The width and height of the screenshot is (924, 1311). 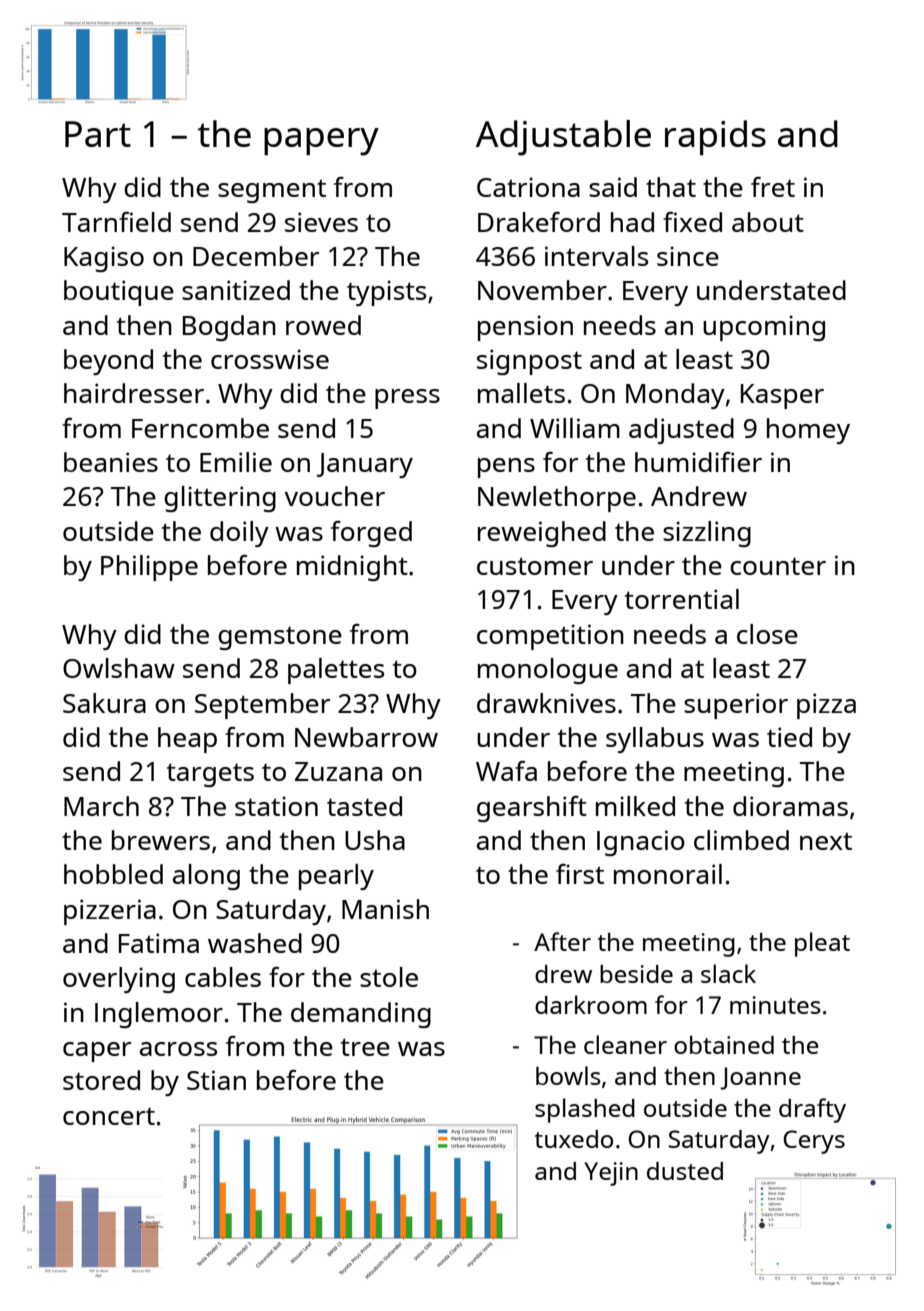 I want to click on Adjustable, so click(x=563, y=138).
